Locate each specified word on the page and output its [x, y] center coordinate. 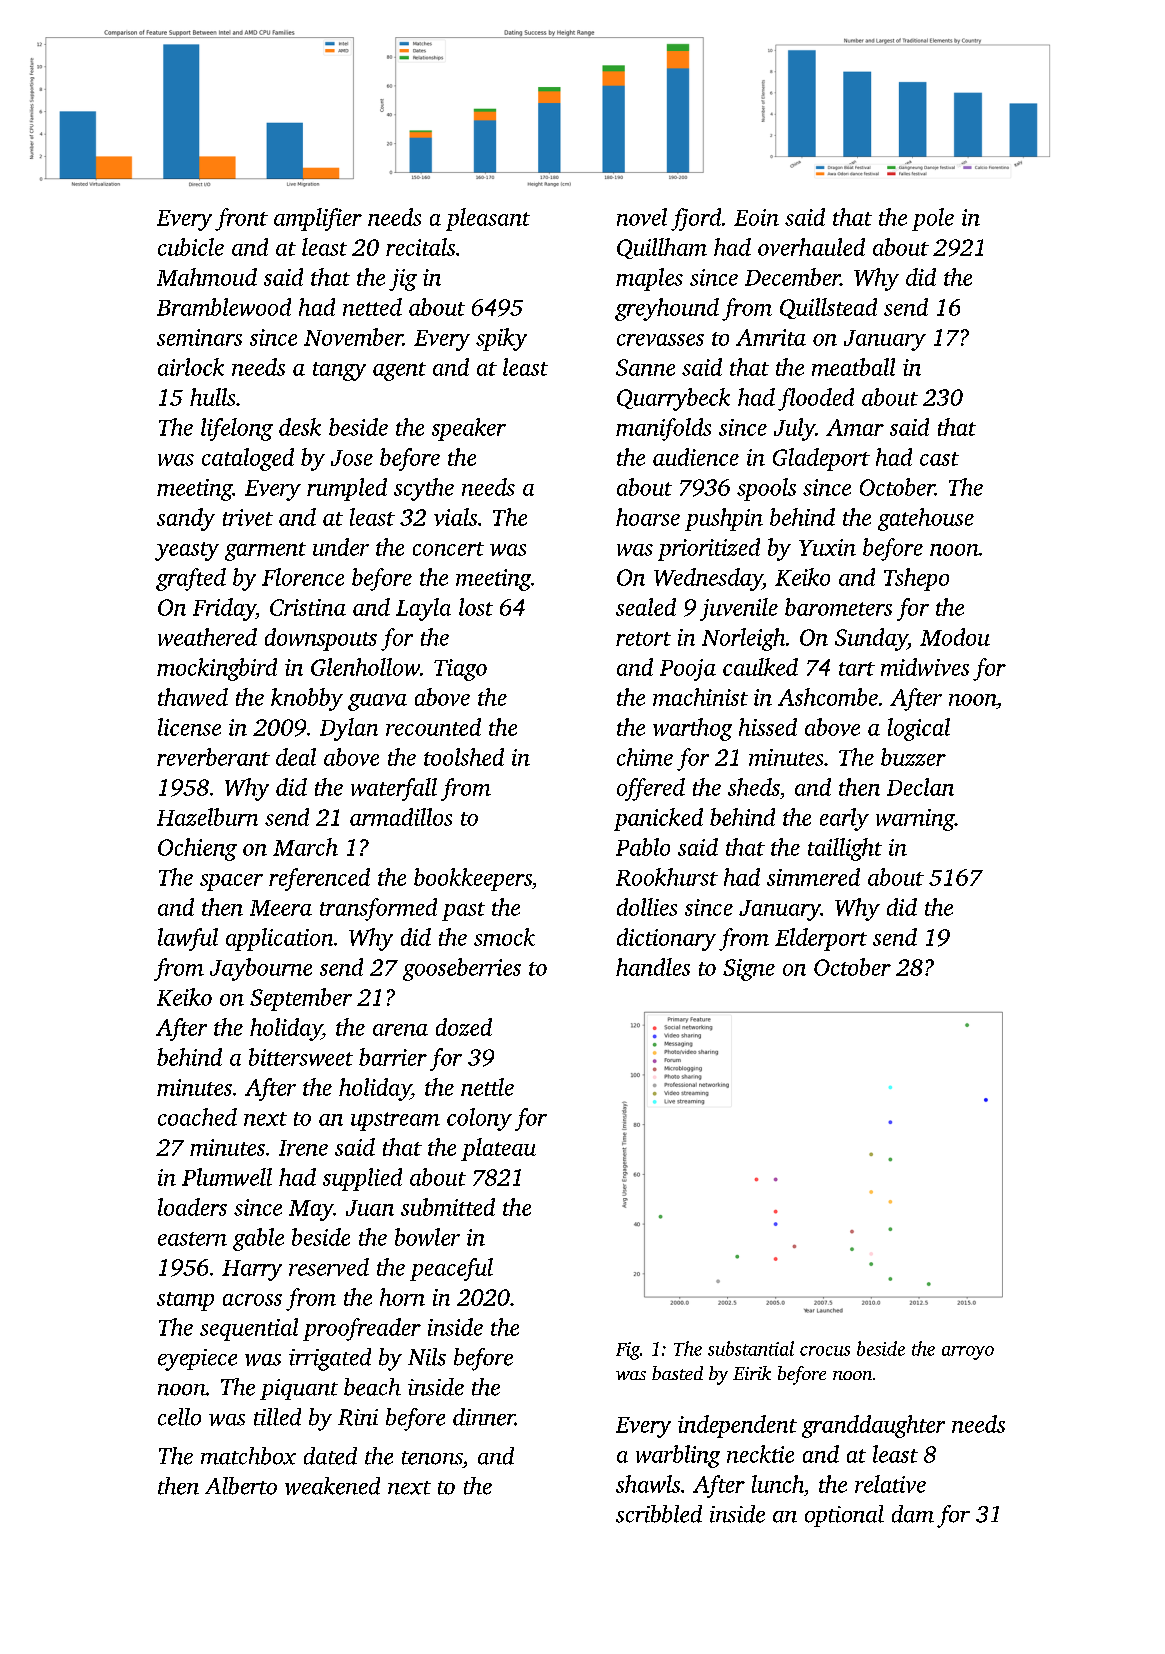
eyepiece [197, 1360]
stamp [185, 1301]
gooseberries [462, 969]
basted [677, 1373]
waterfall [394, 789]
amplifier [318, 219]
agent [399, 371]
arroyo [968, 1353]
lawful [188, 939]
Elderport [821, 939]
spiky [501, 339]
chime [645, 757]
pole [933, 219]
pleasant [488, 219]
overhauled [811, 247]
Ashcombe [828, 697]
